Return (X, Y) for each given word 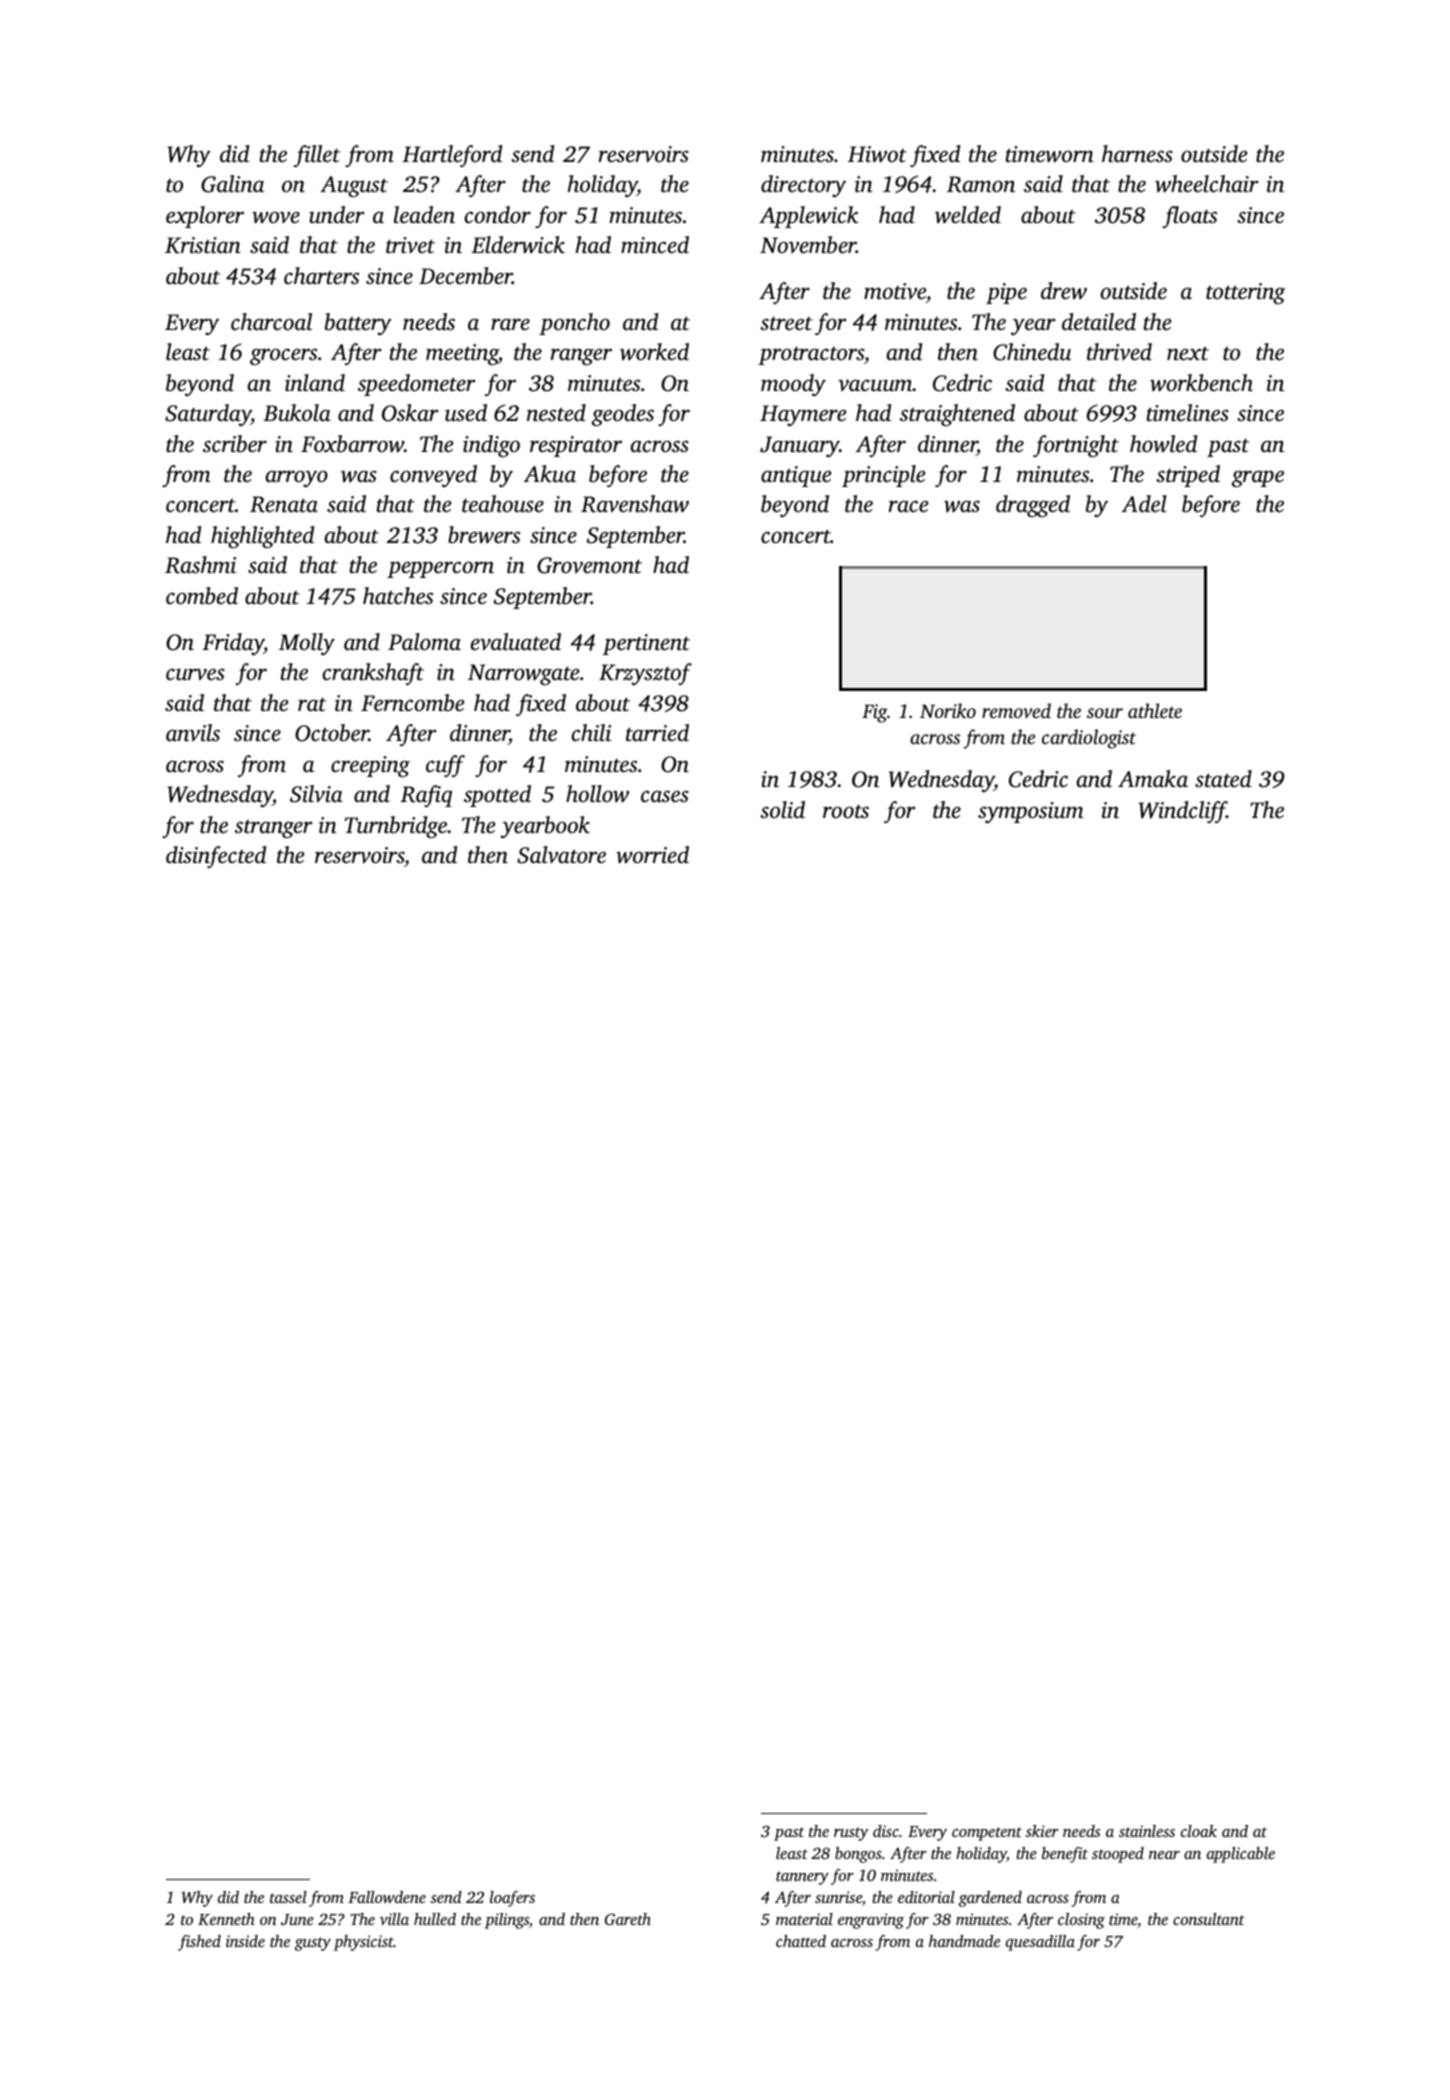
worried (652, 855)
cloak (1199, 1831)
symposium (1030, 812)
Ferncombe (412, 703)
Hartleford (452, 156)
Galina (232, 184)
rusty (851, 1834)
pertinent (646, 644)
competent (987, 1834)
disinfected (216, 857)
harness (1137, 154)
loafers (512, 1899)
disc (886, 1831)
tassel (288, 1897)
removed (1016, 710)
